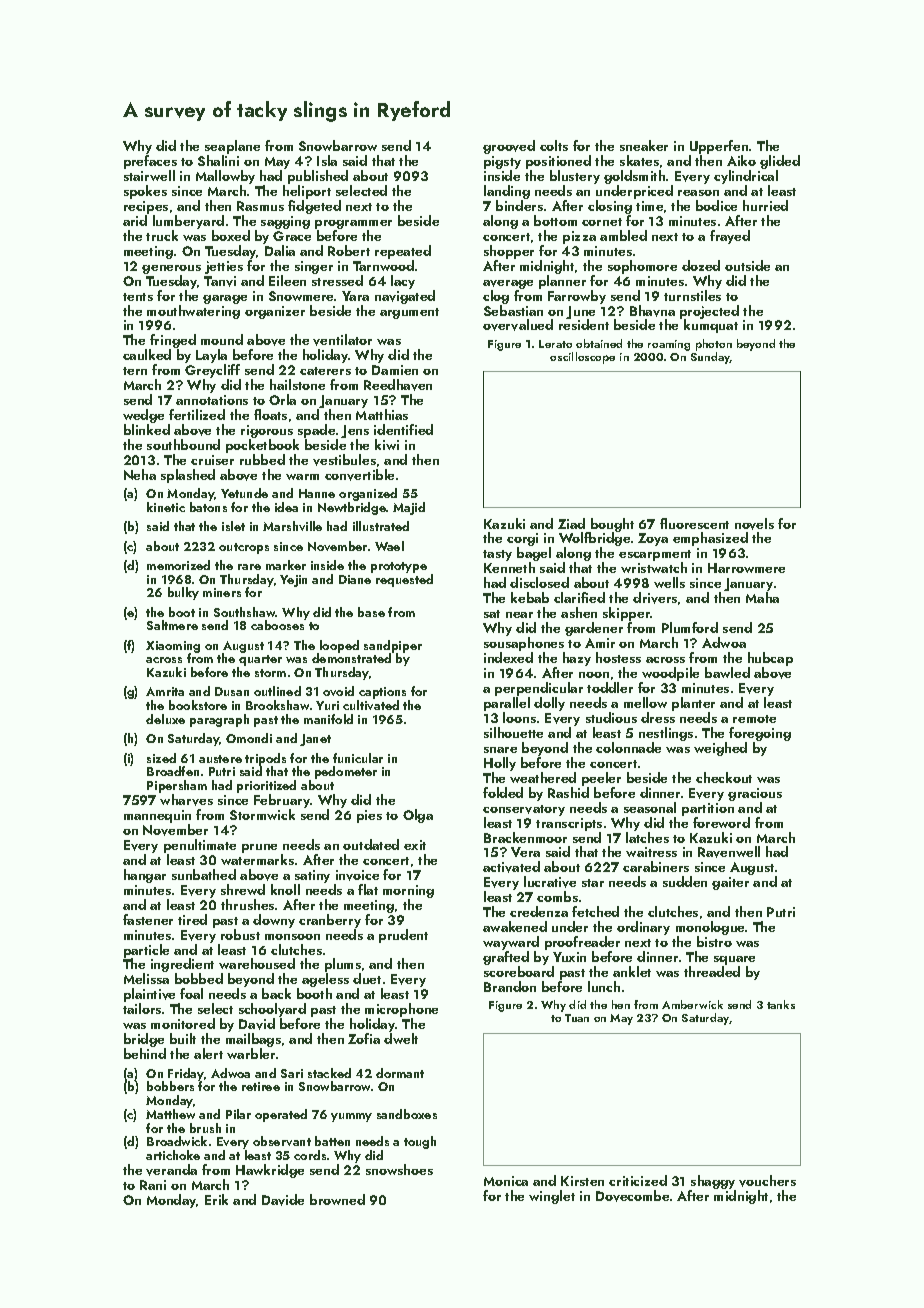 The image size is (924, 1308). Describe the element at coordinates (767, 1181) in the screenshot. I see `vouchers` at that location.
